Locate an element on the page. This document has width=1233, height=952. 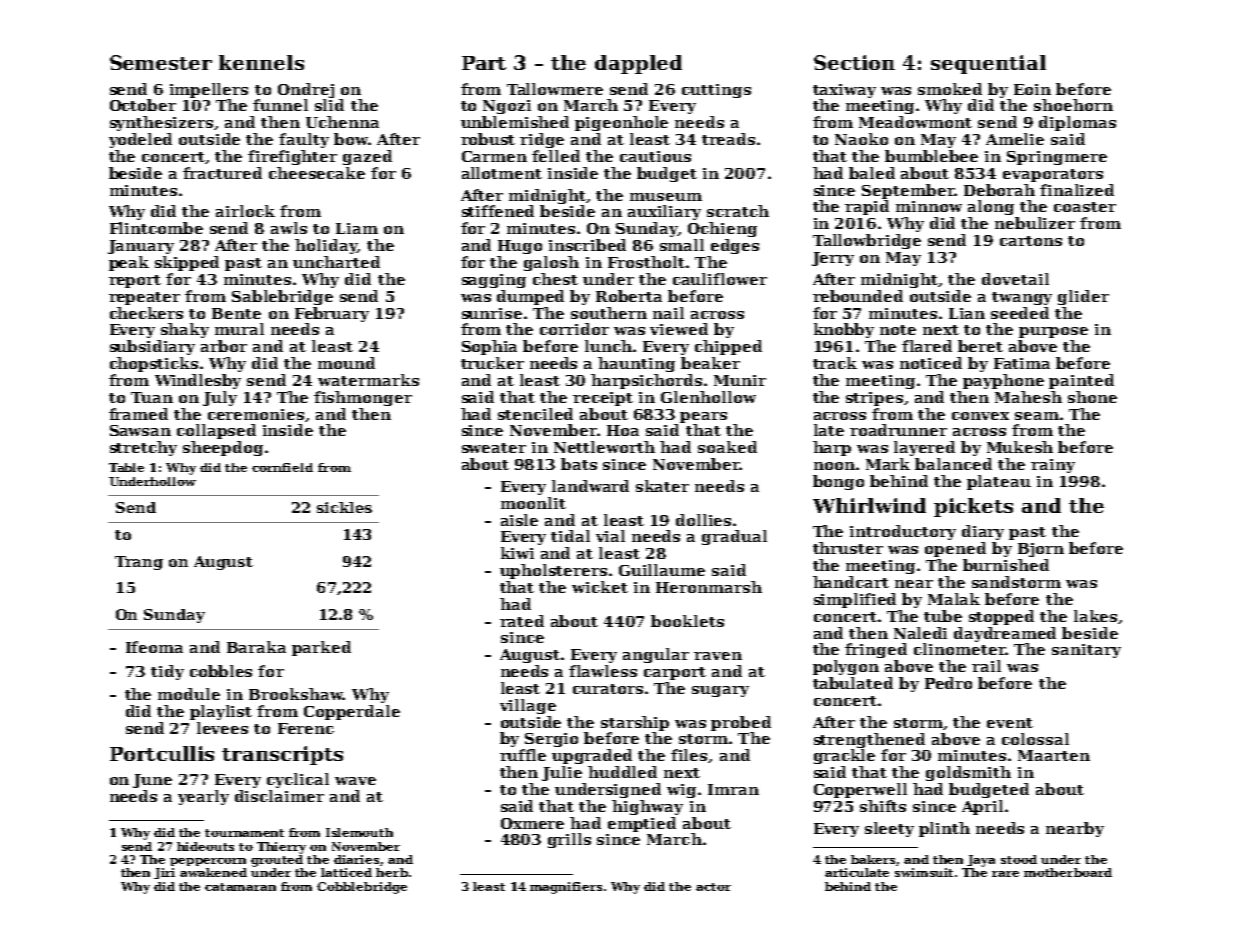
dollies is located at coordinates (703, 520).
